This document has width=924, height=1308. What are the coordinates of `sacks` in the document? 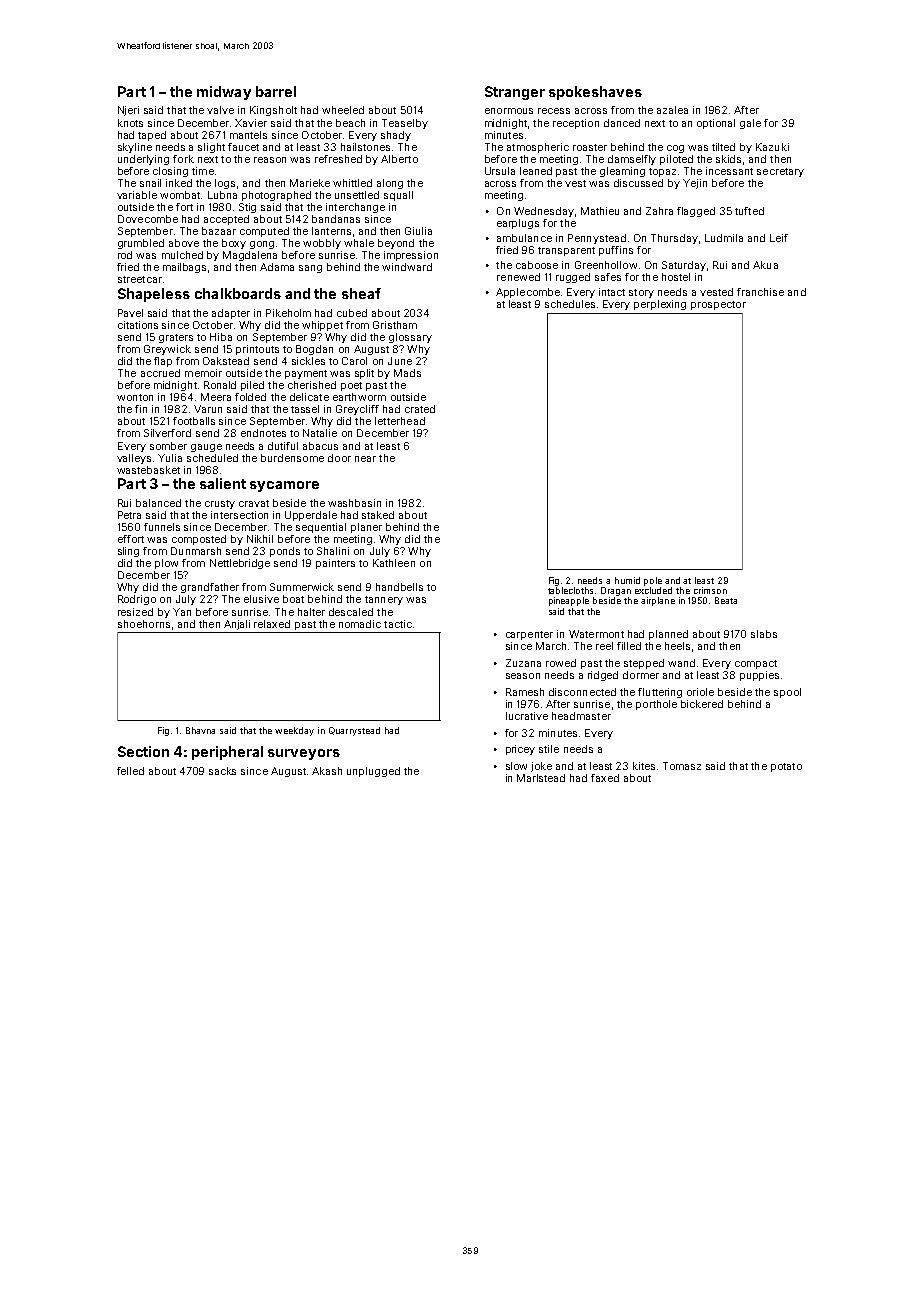 It's located at (222, 771).
